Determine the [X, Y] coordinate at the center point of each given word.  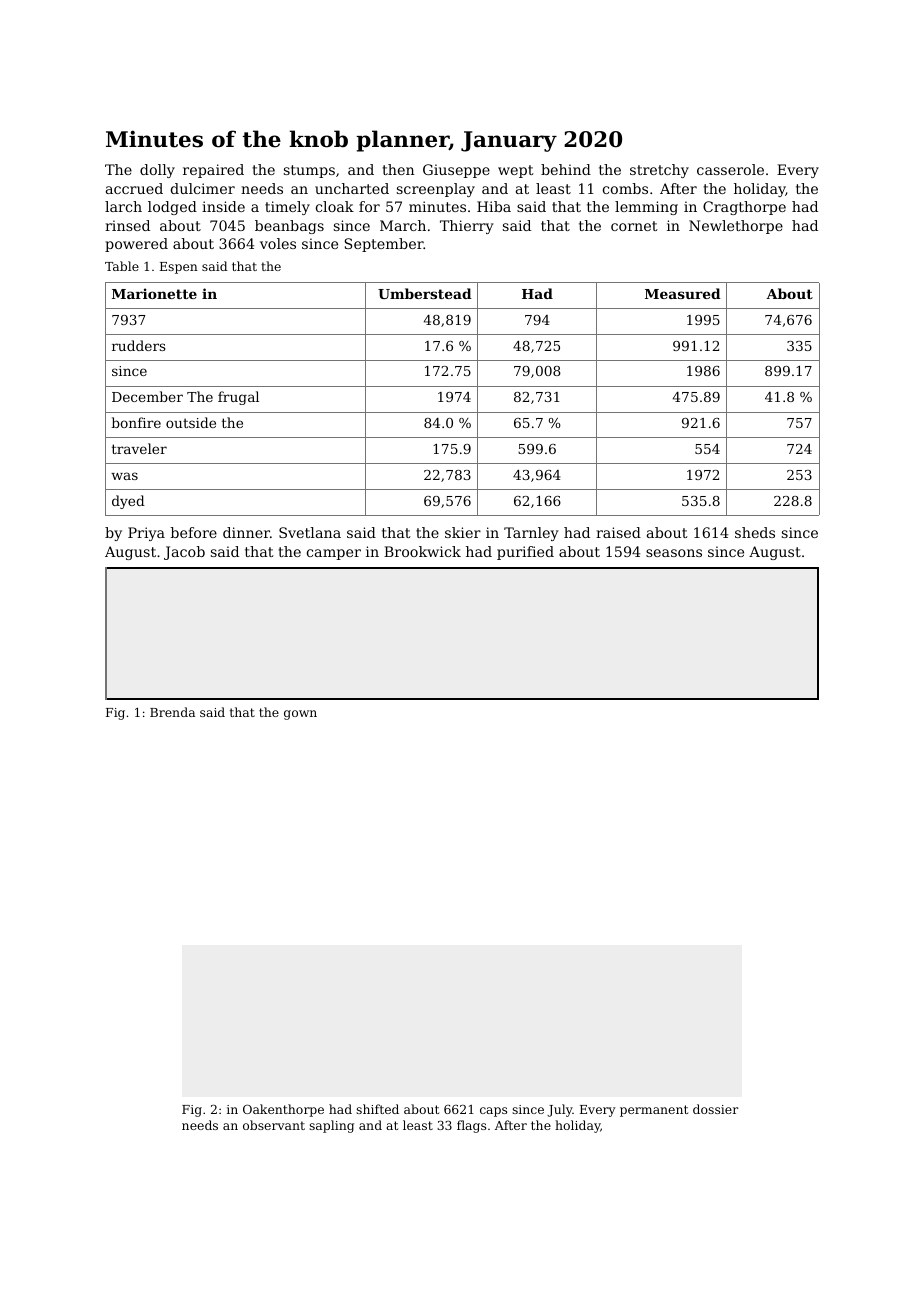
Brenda [172, 712]
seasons [674, 553]
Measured [683, 293]
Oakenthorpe [283, 1110]
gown [300, 715]
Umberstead [425, 293]
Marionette [154, 293]
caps [493, 1112]
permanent [654, 1111]
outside [191, 422]
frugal [238, 398]
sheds [755, 532]
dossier [715, 1109]
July [560, 1110]
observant [274, 1125]
